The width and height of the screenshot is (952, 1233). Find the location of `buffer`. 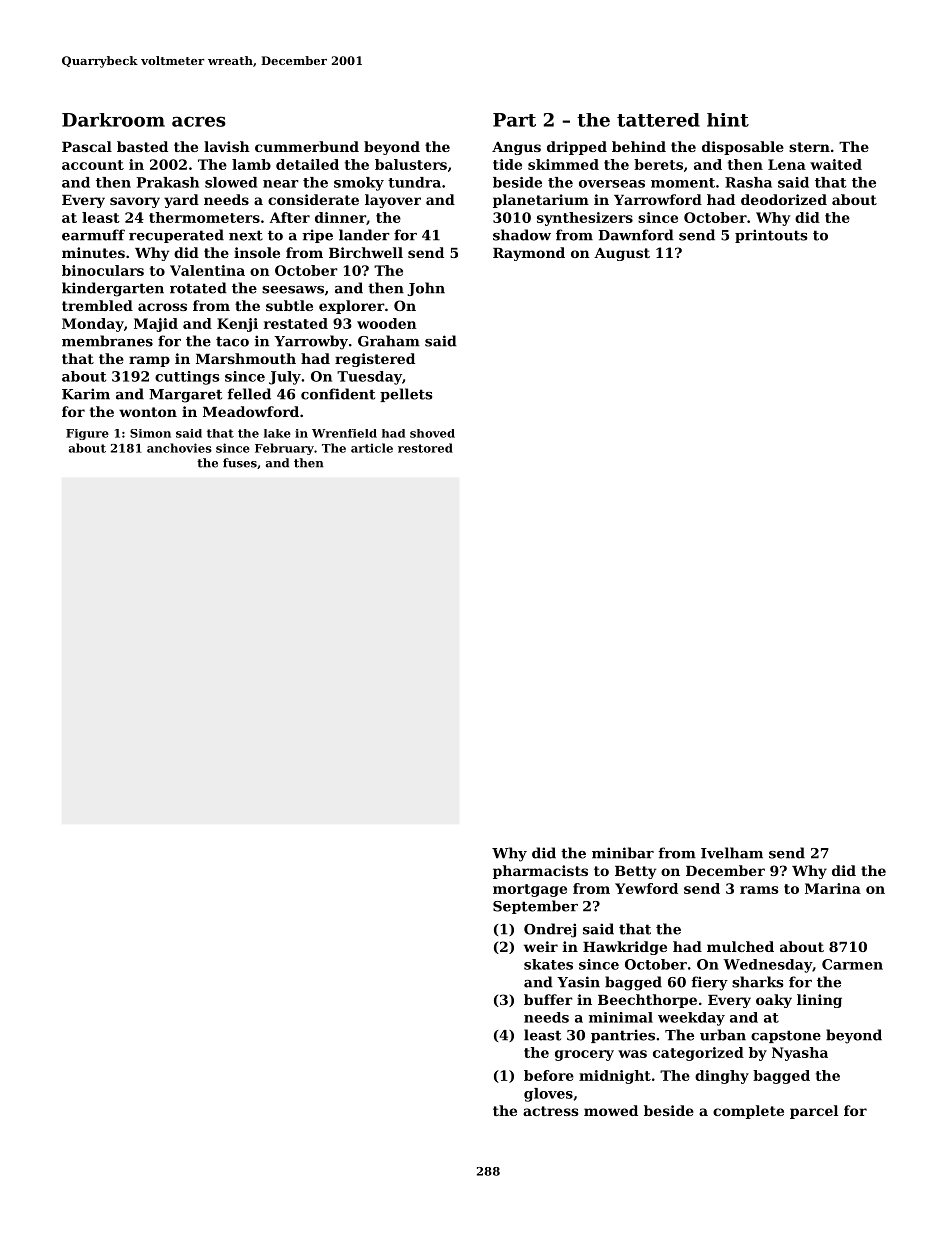

buffer is located at coordinates (548, 999).
